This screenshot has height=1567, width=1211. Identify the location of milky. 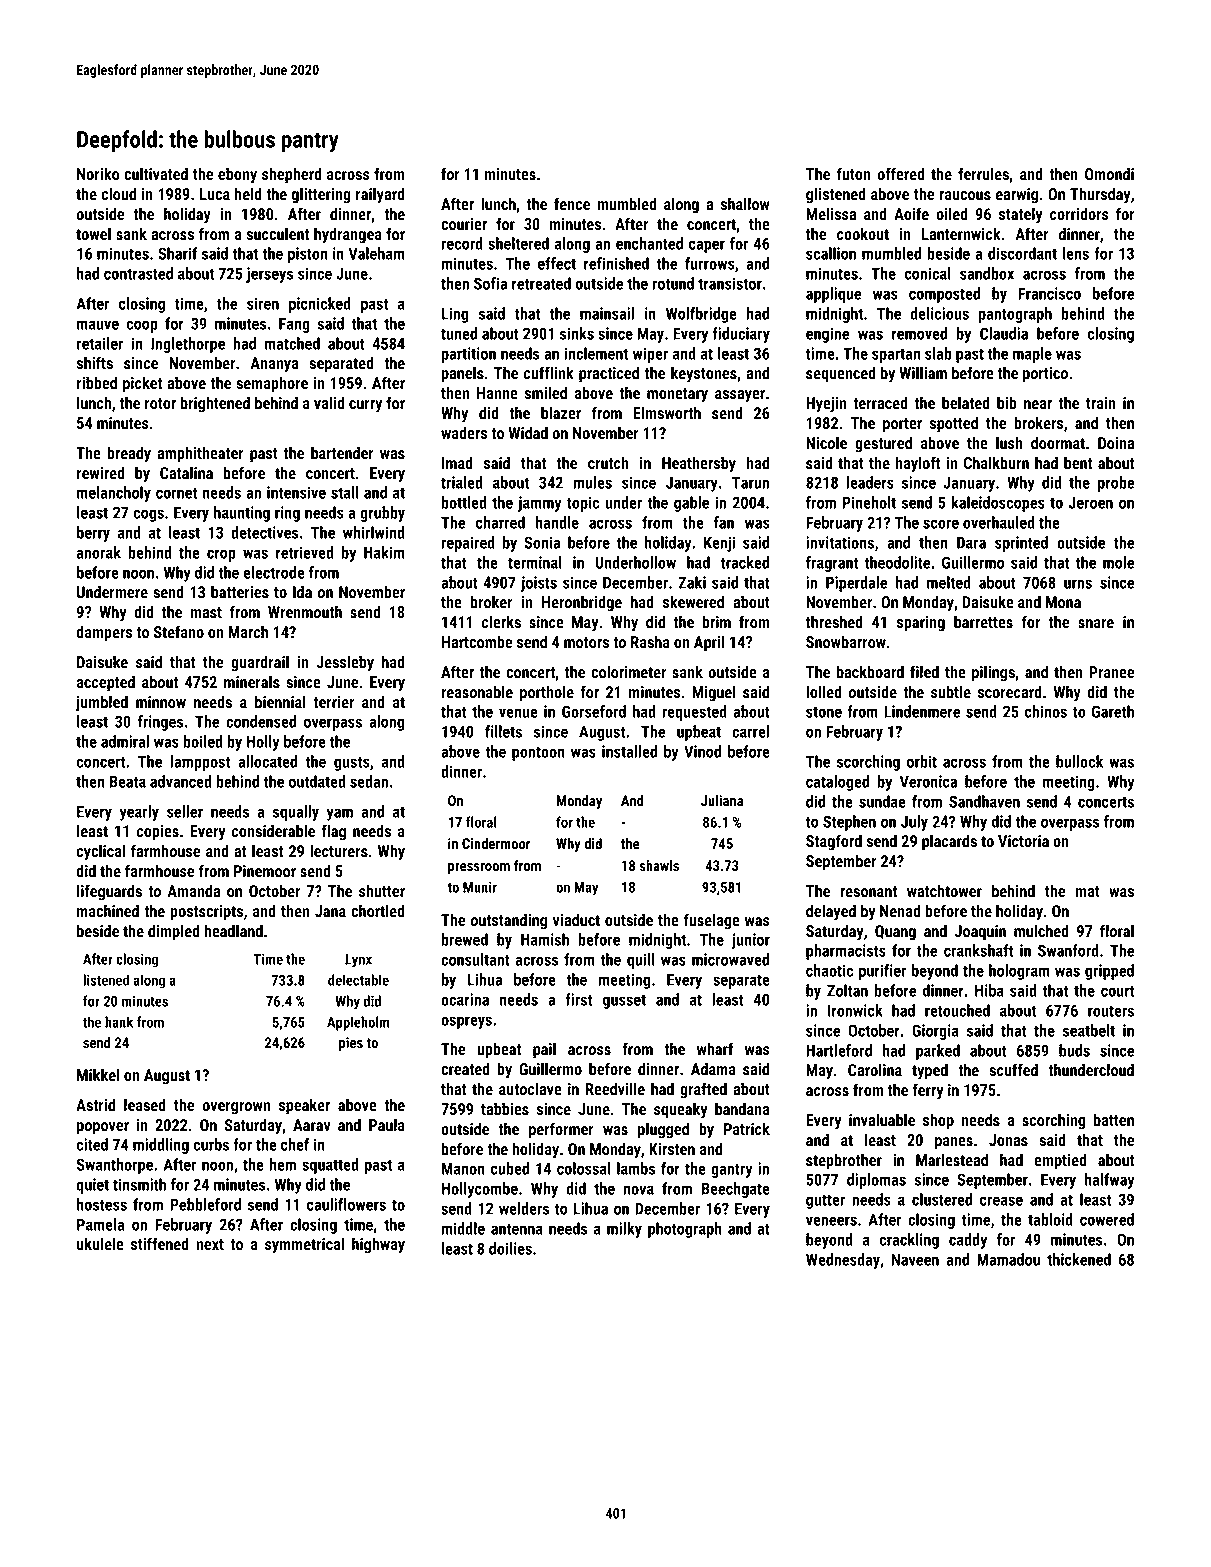
(624, 1230).
